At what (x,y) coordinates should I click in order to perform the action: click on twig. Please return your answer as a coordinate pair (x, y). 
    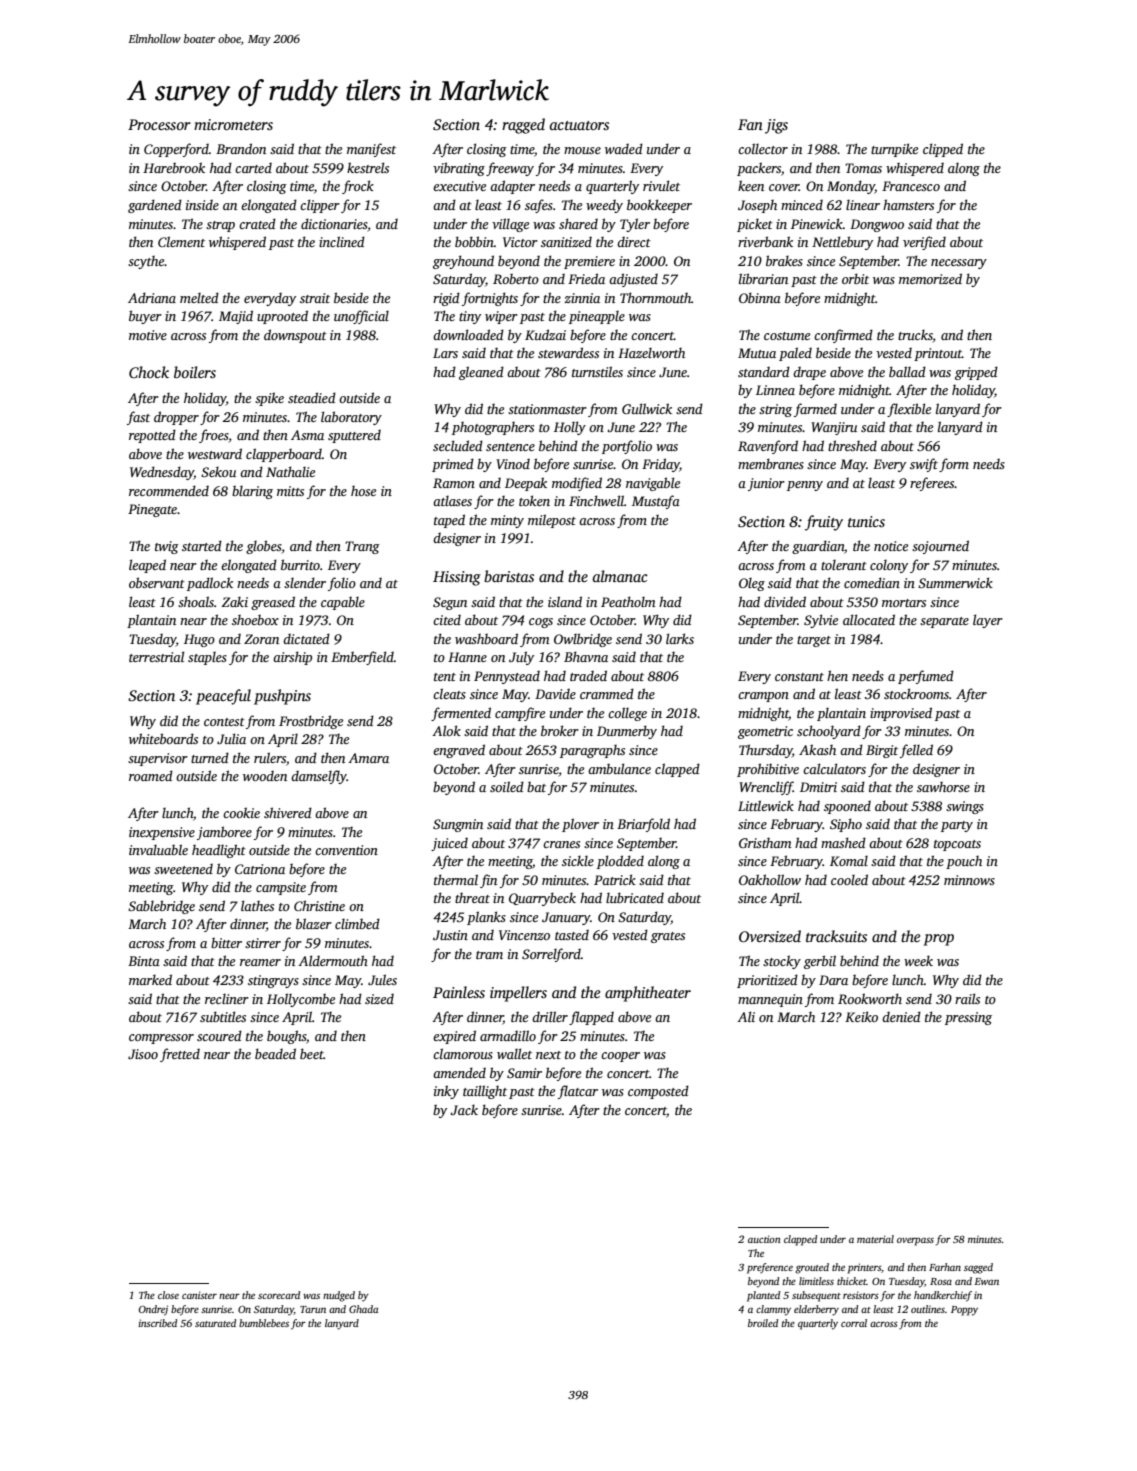
    Looking at the image, I should click on (167, 547).
